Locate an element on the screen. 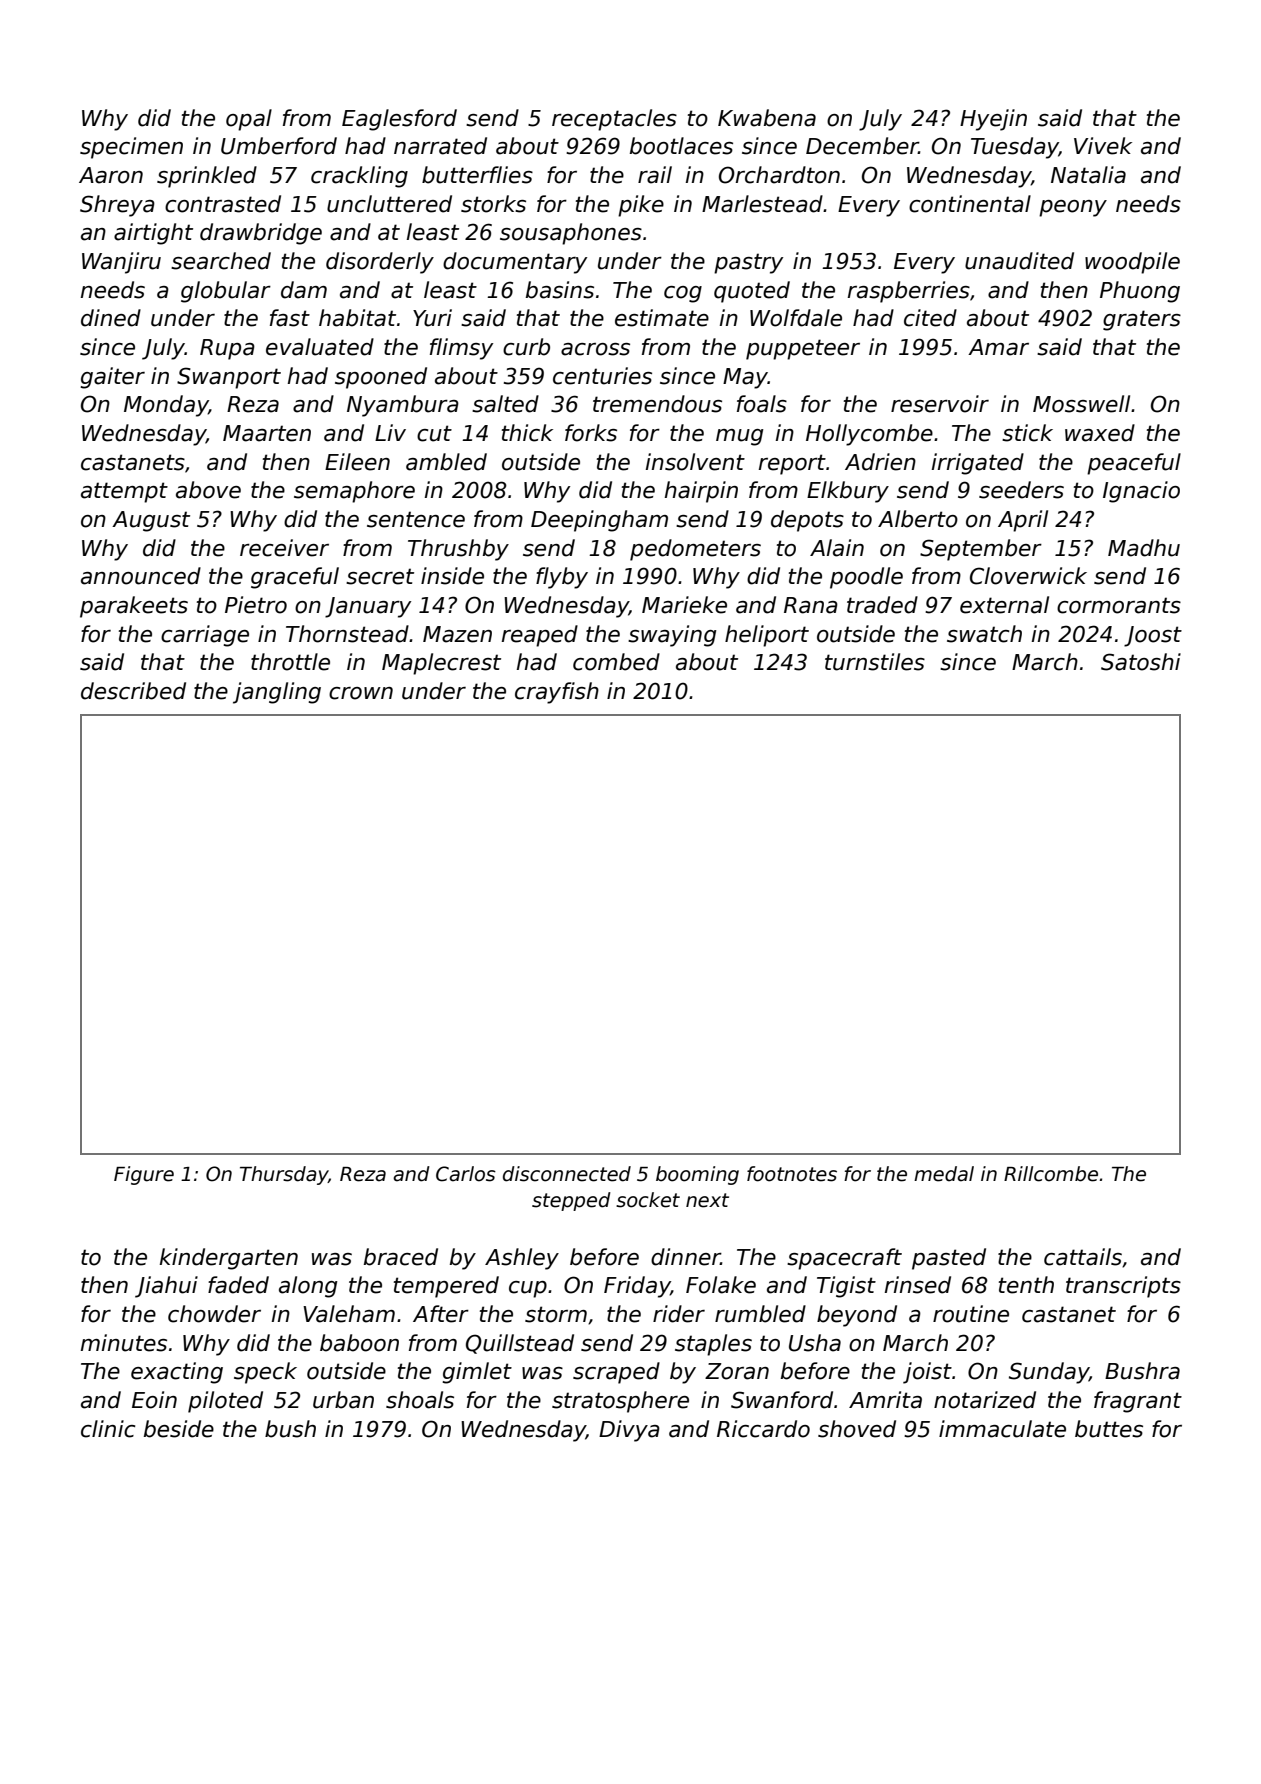  announced is located at coordinates (141, 576).
